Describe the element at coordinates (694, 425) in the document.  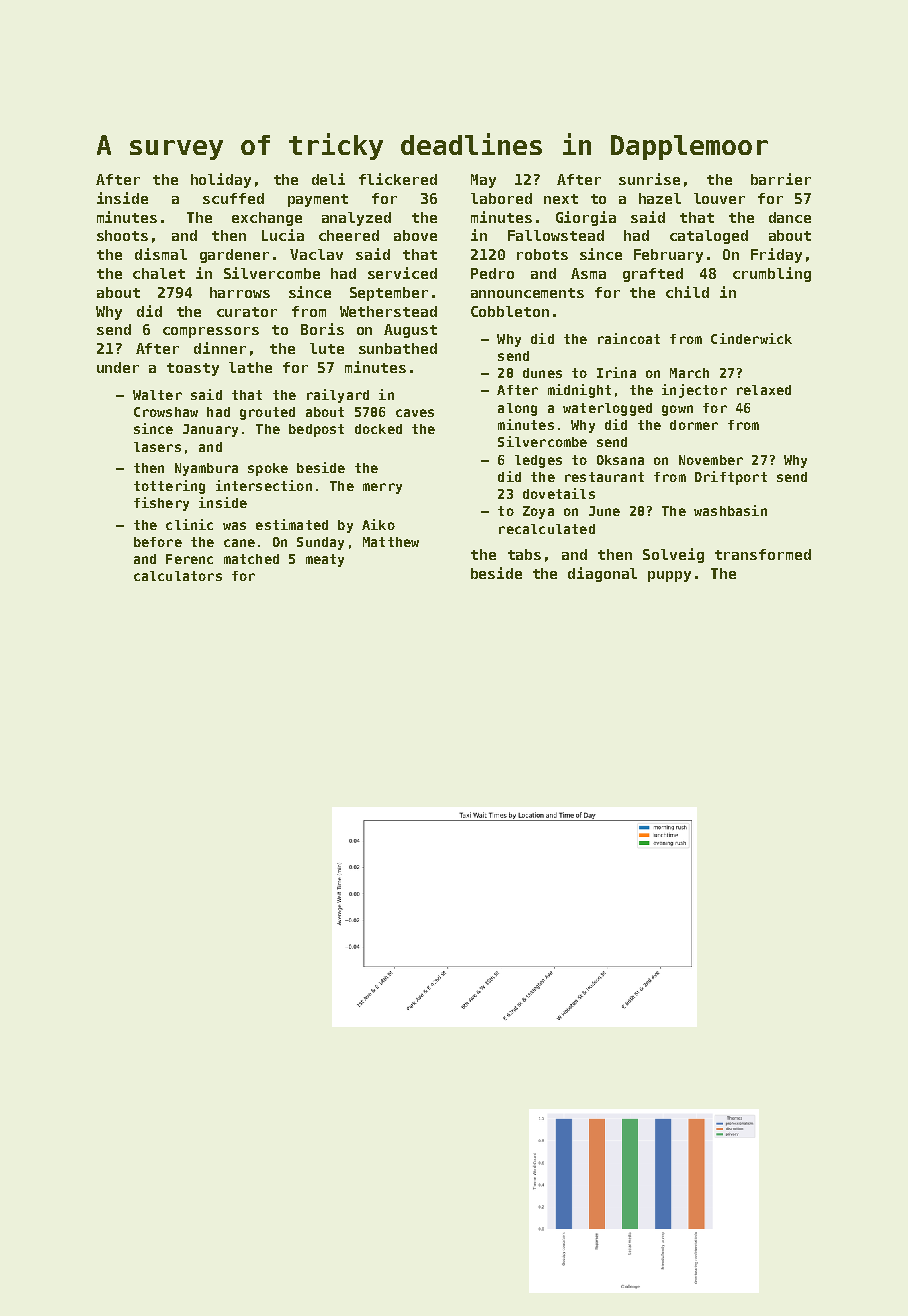
I see `dormer` at that location.
